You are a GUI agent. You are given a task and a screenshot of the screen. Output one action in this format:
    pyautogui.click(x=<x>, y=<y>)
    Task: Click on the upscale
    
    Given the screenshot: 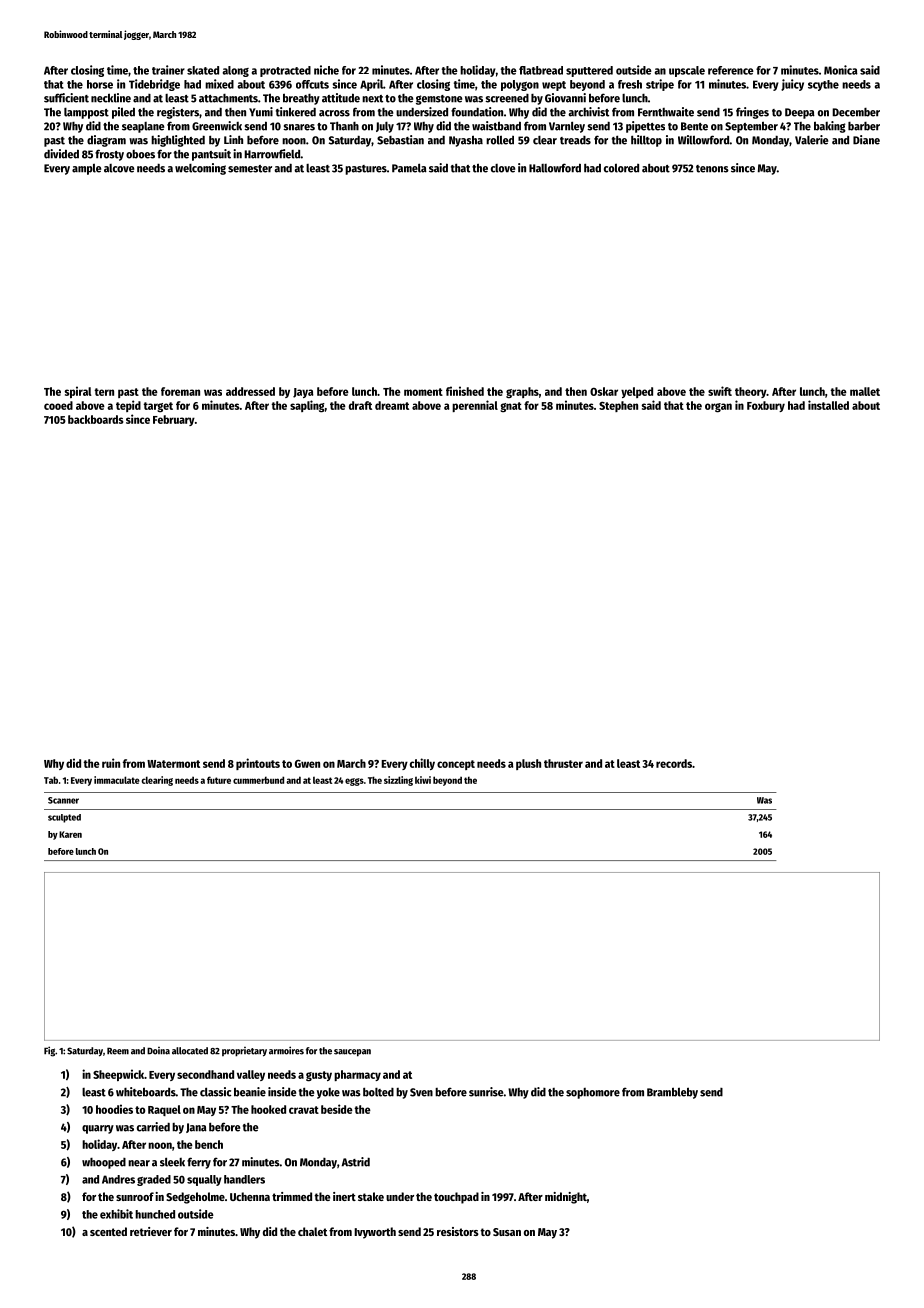 What is the action you would take?
    pyautogui.click(x=687, y=71)
